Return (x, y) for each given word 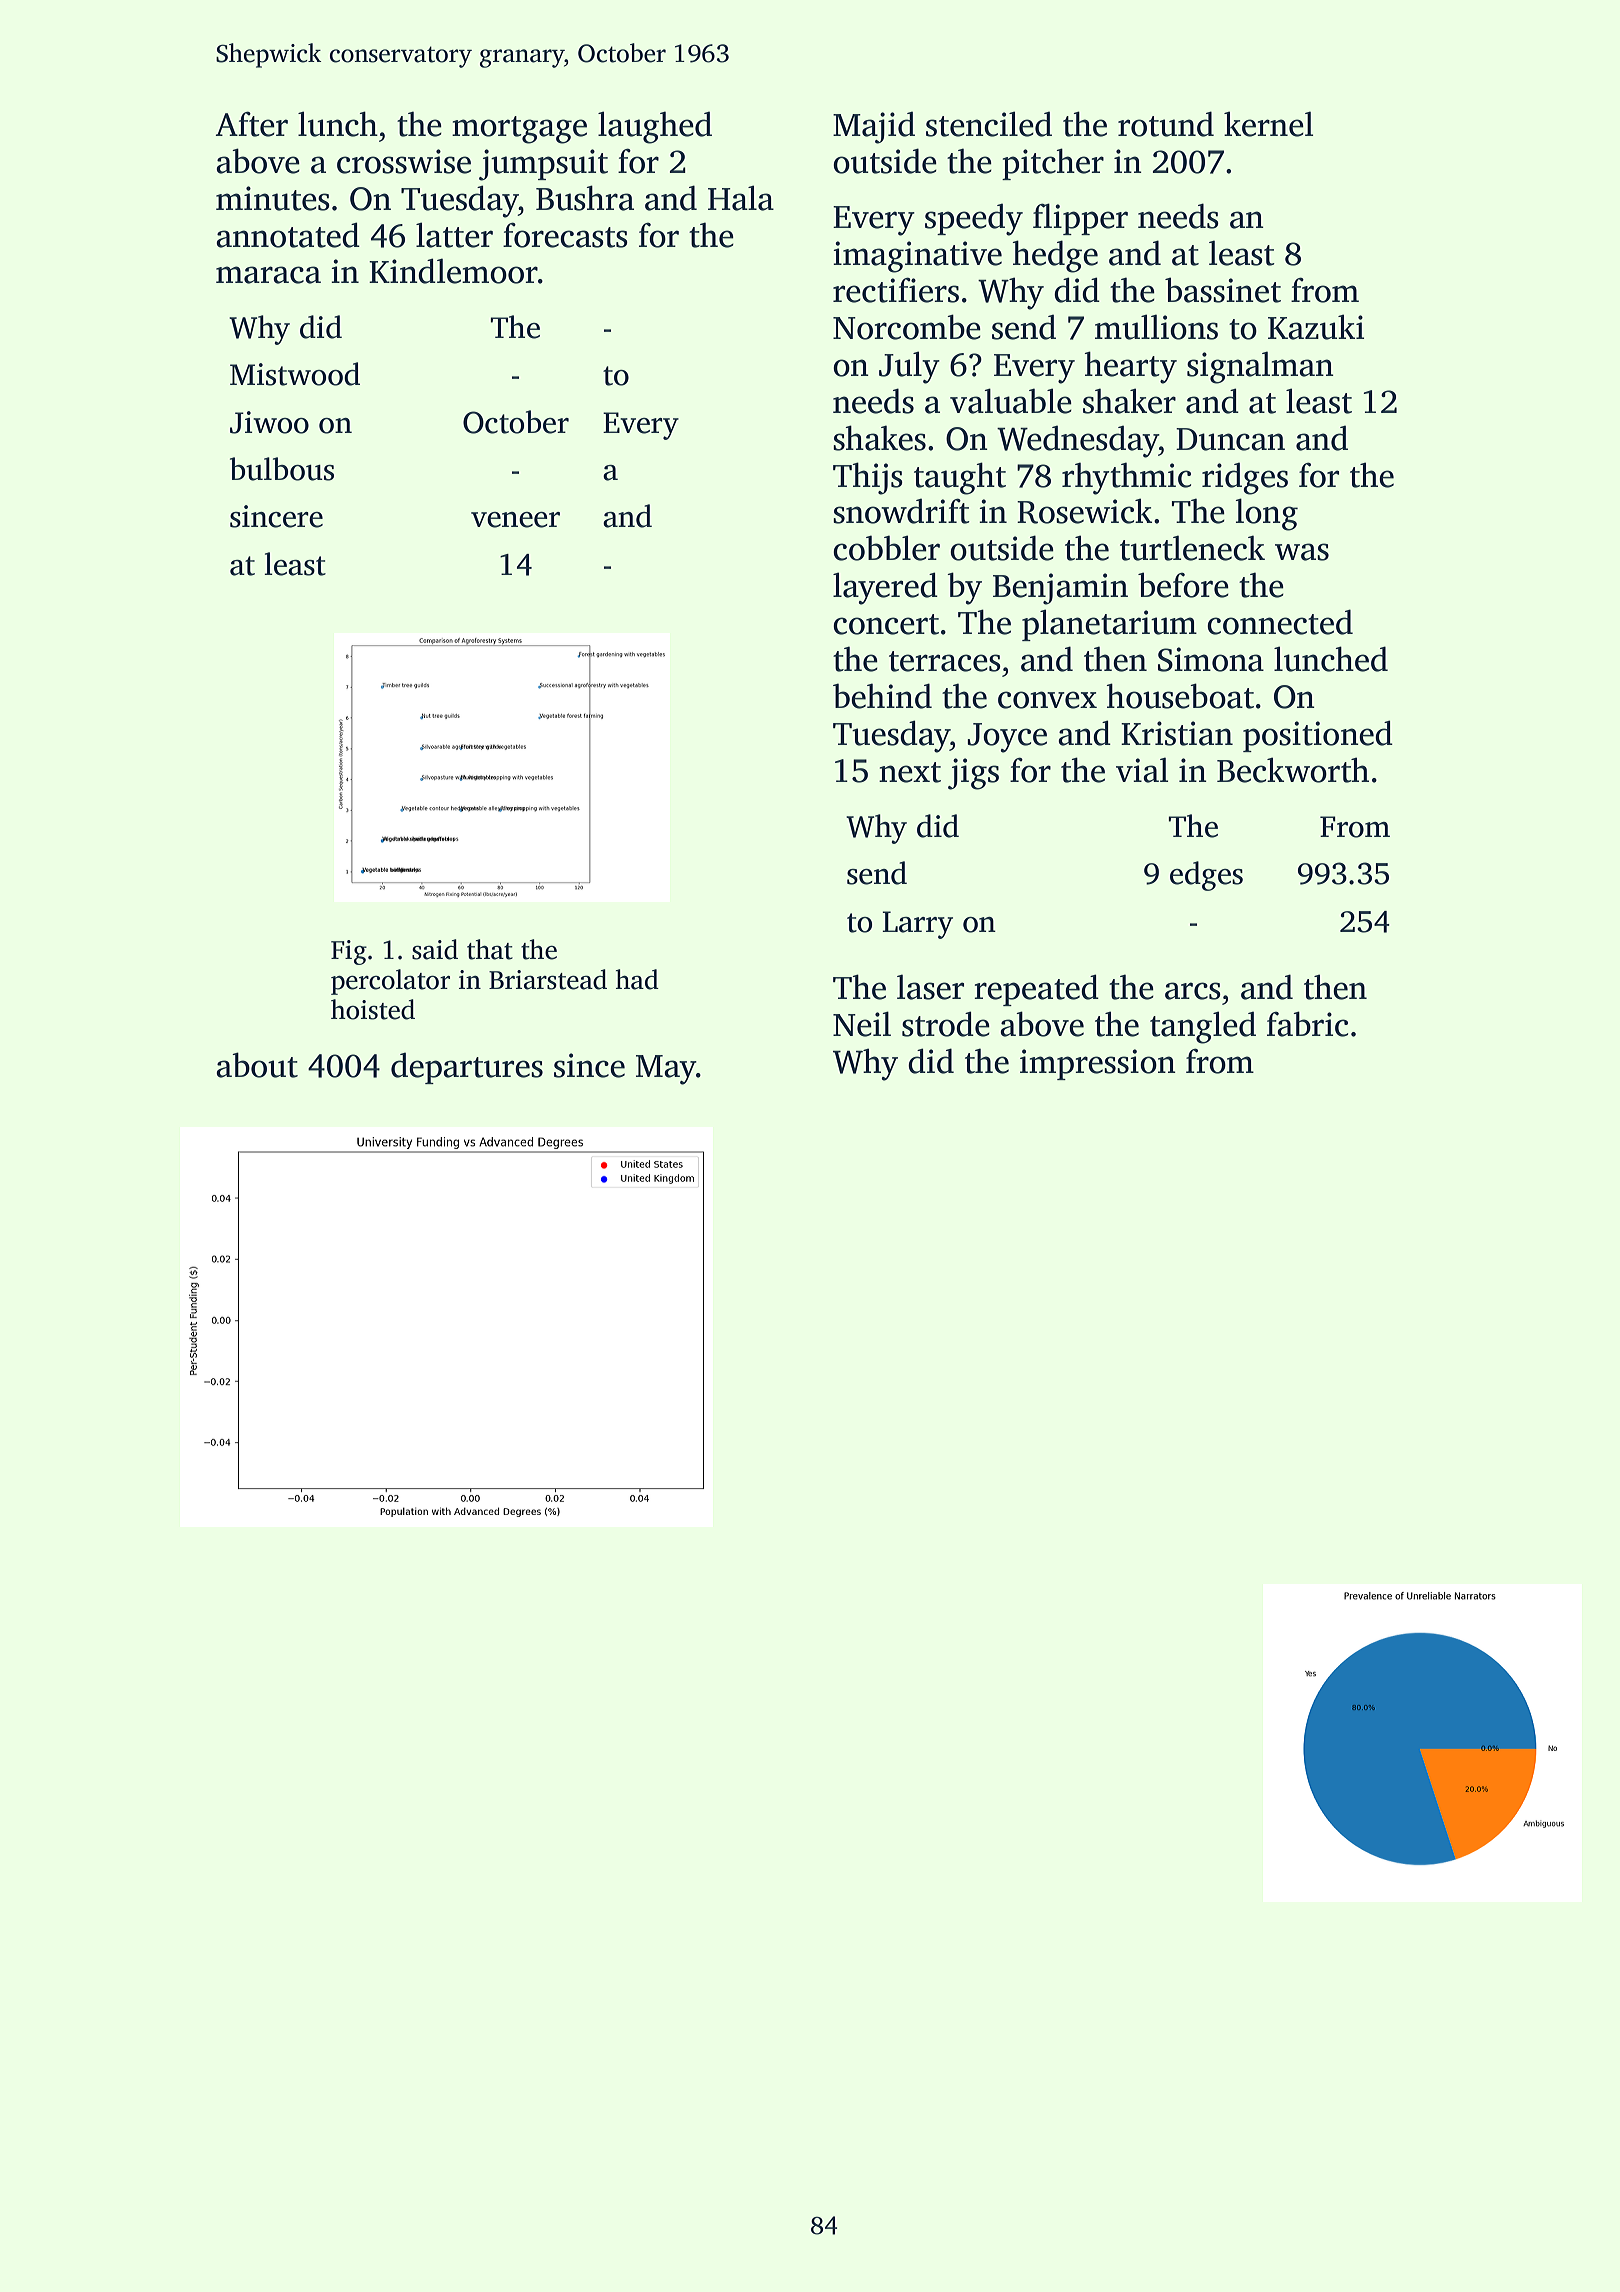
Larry (917, 925)
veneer (515, 520)
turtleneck (1192, 548)
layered (885, 588)
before (1183, 585)
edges (1206, 876)
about (257, 1065)
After (251, 124)
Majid (874, 128)
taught (960, 478)
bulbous (282, 469)
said (435, 949)
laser (930, 987)
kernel (1269, 124)
